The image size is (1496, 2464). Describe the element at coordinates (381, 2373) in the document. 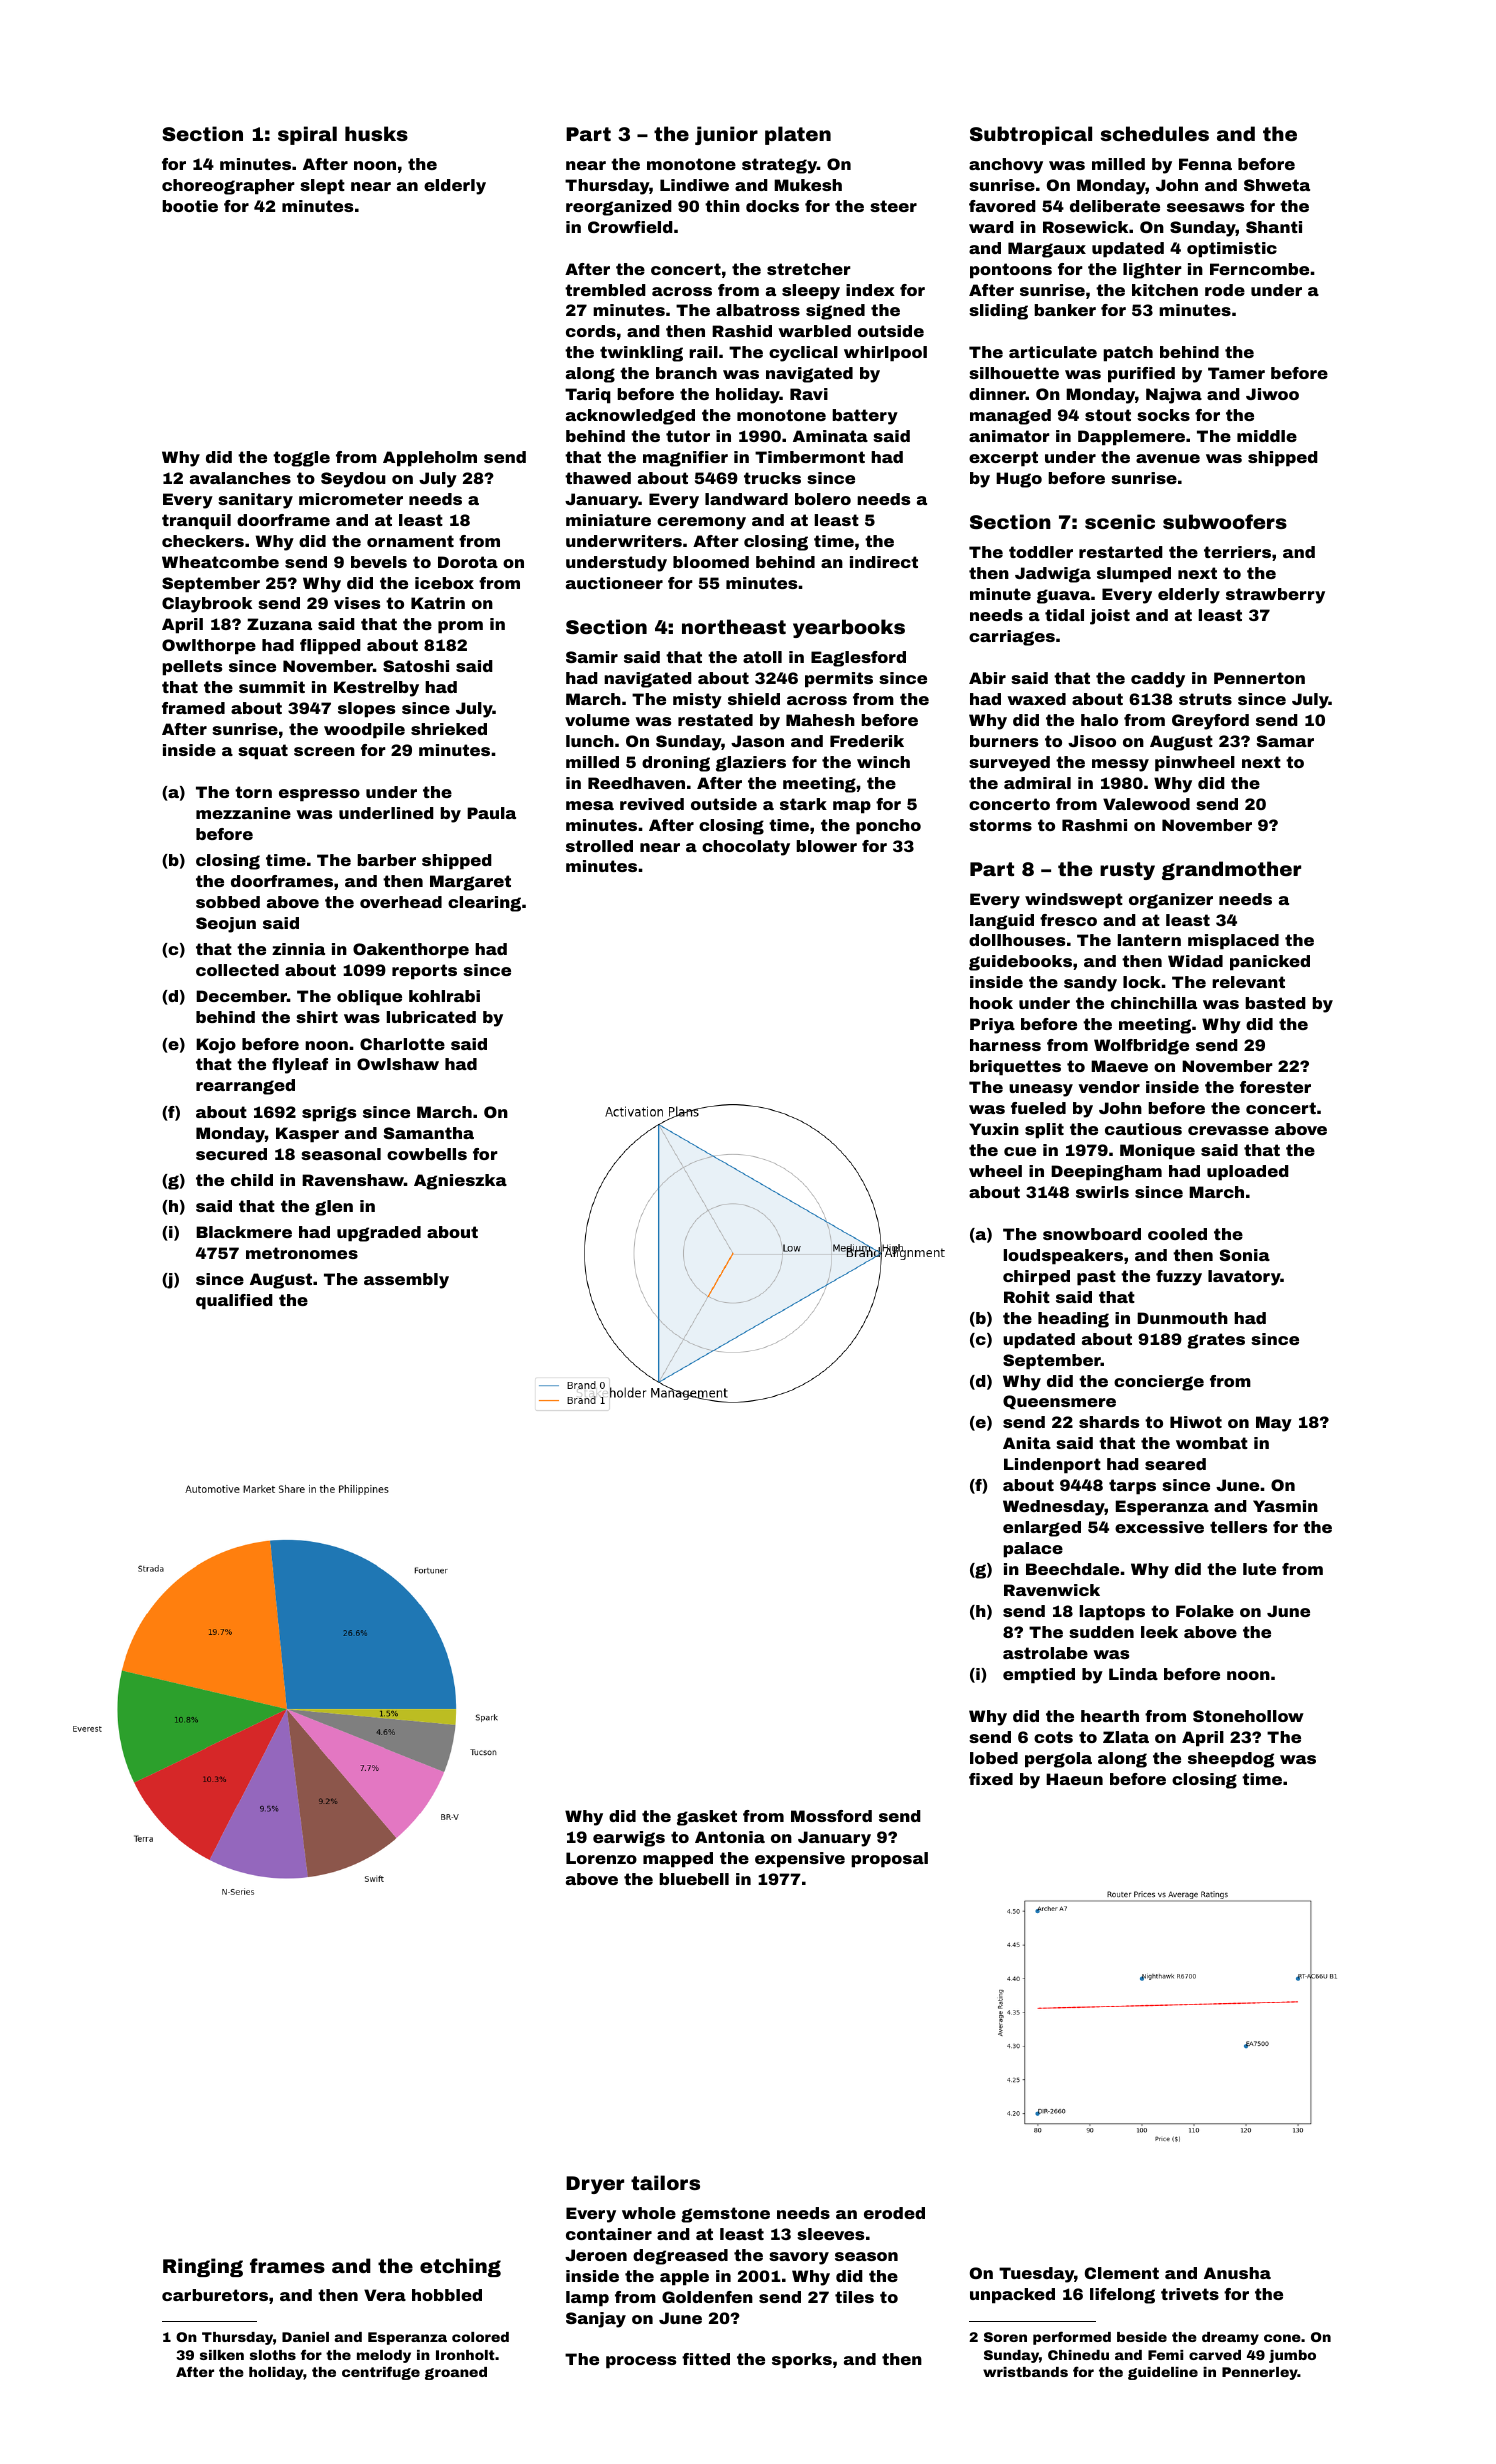

I see `centrifuge` at that location.
